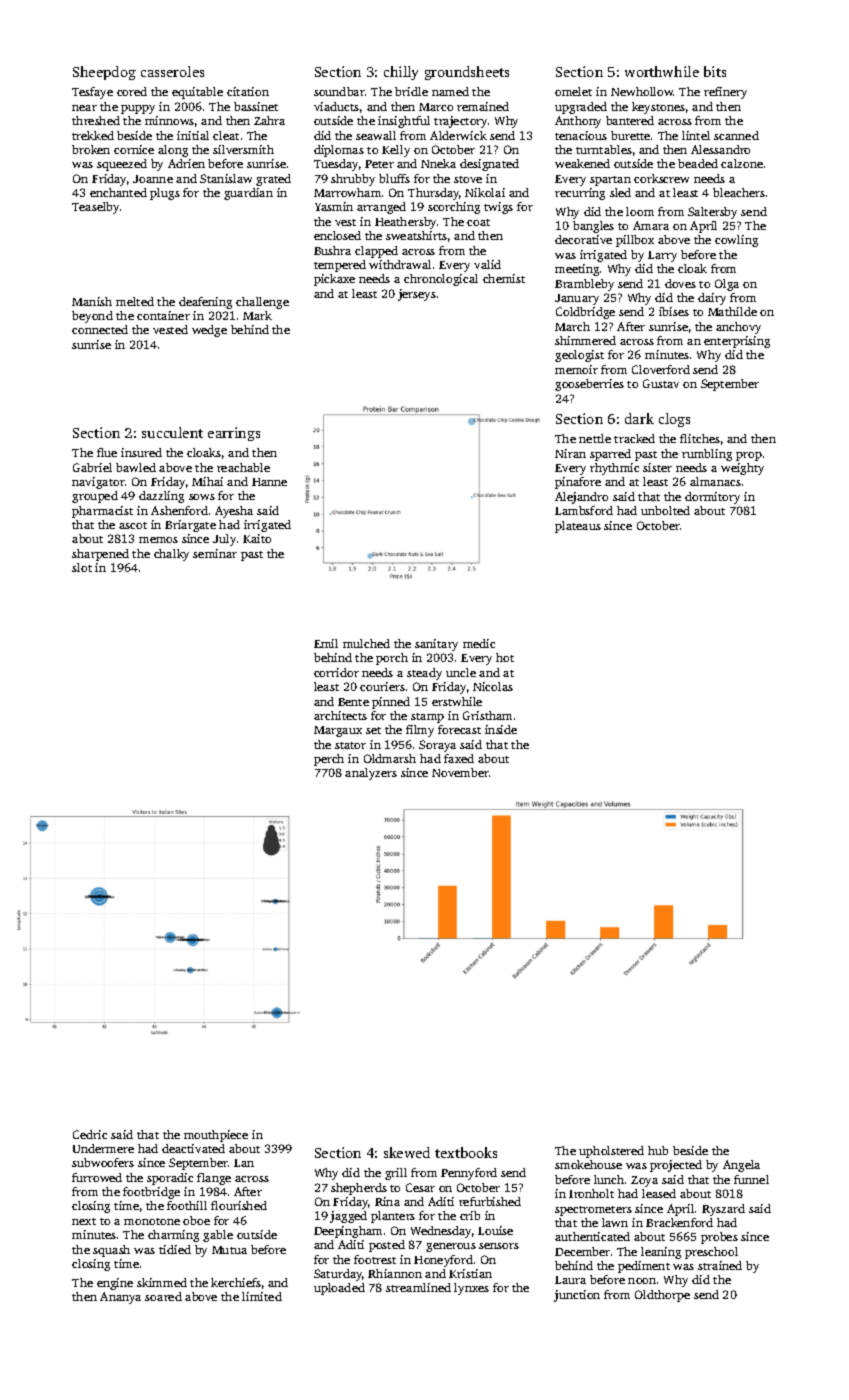  I want to click on inside, so click(501, 729).
